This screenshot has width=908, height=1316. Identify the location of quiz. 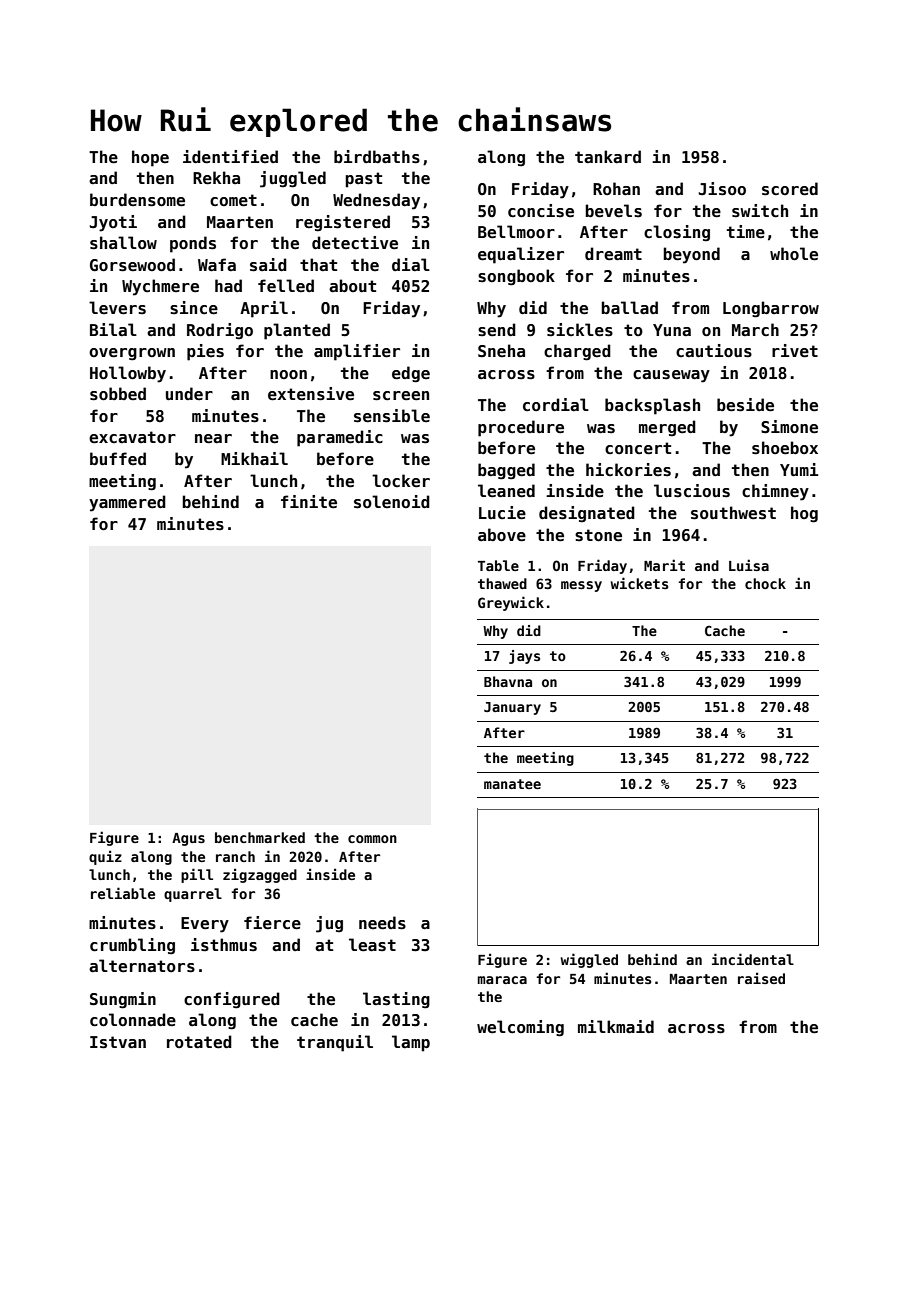
(105, 857).
